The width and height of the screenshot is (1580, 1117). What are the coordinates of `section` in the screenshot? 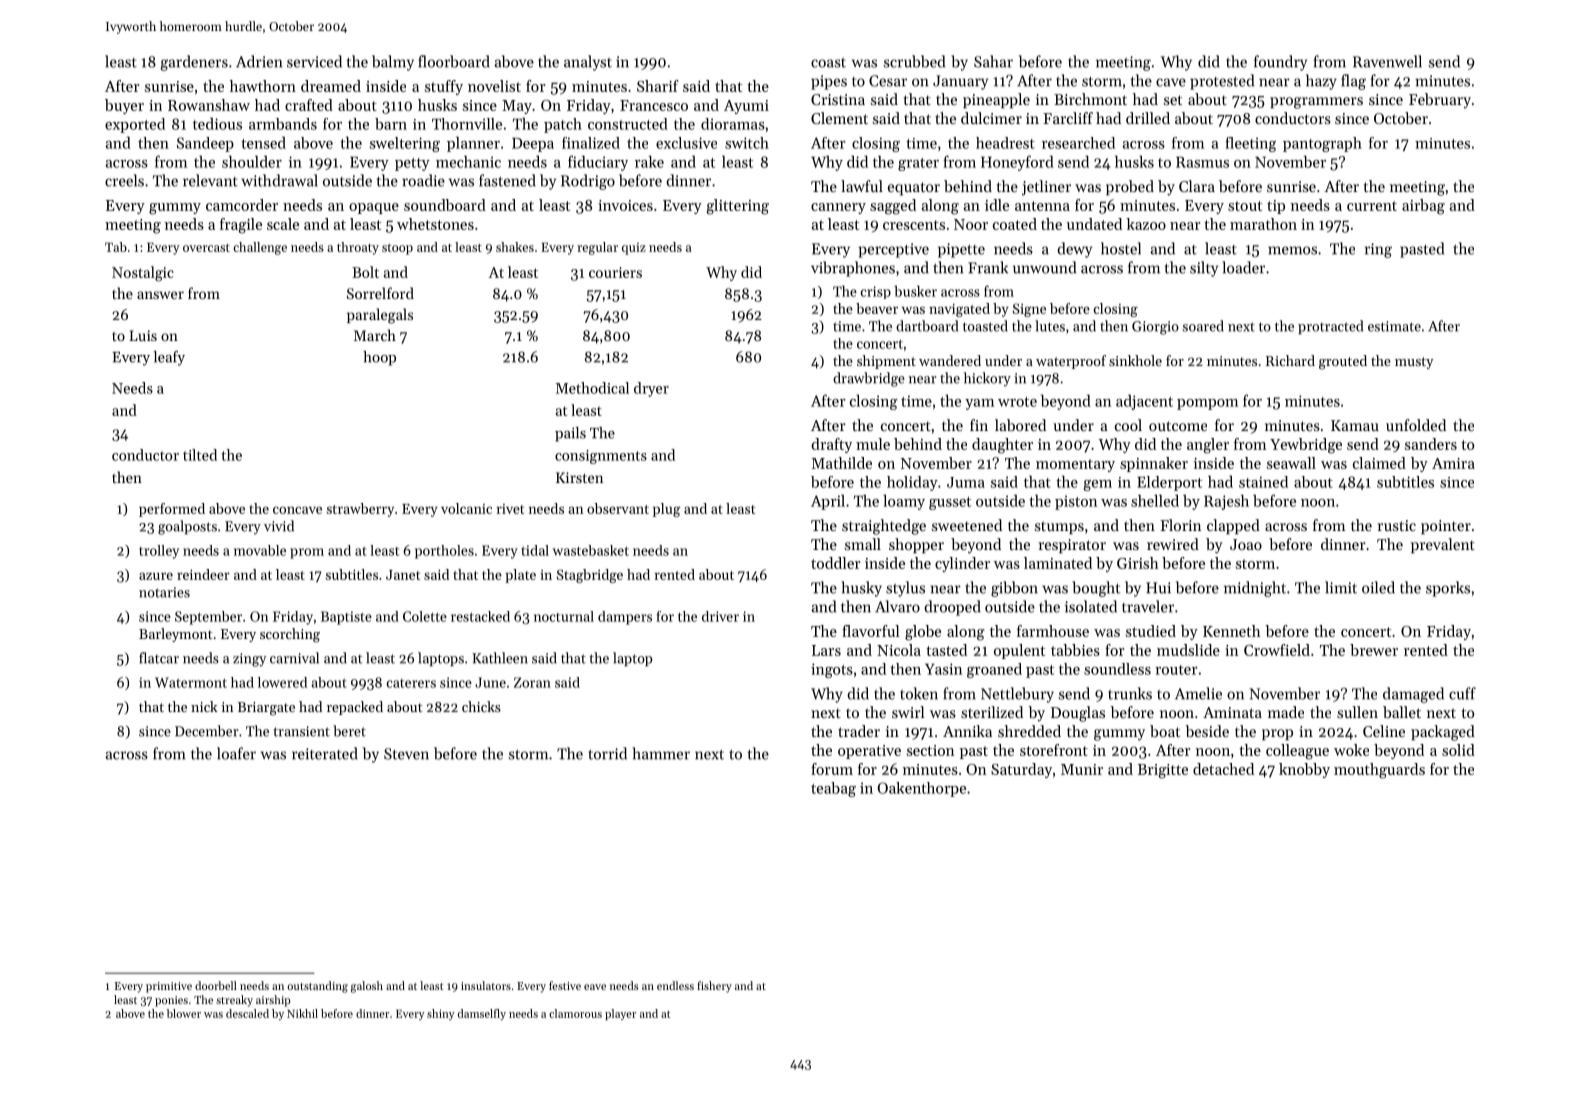 It's located at (931, 750).
